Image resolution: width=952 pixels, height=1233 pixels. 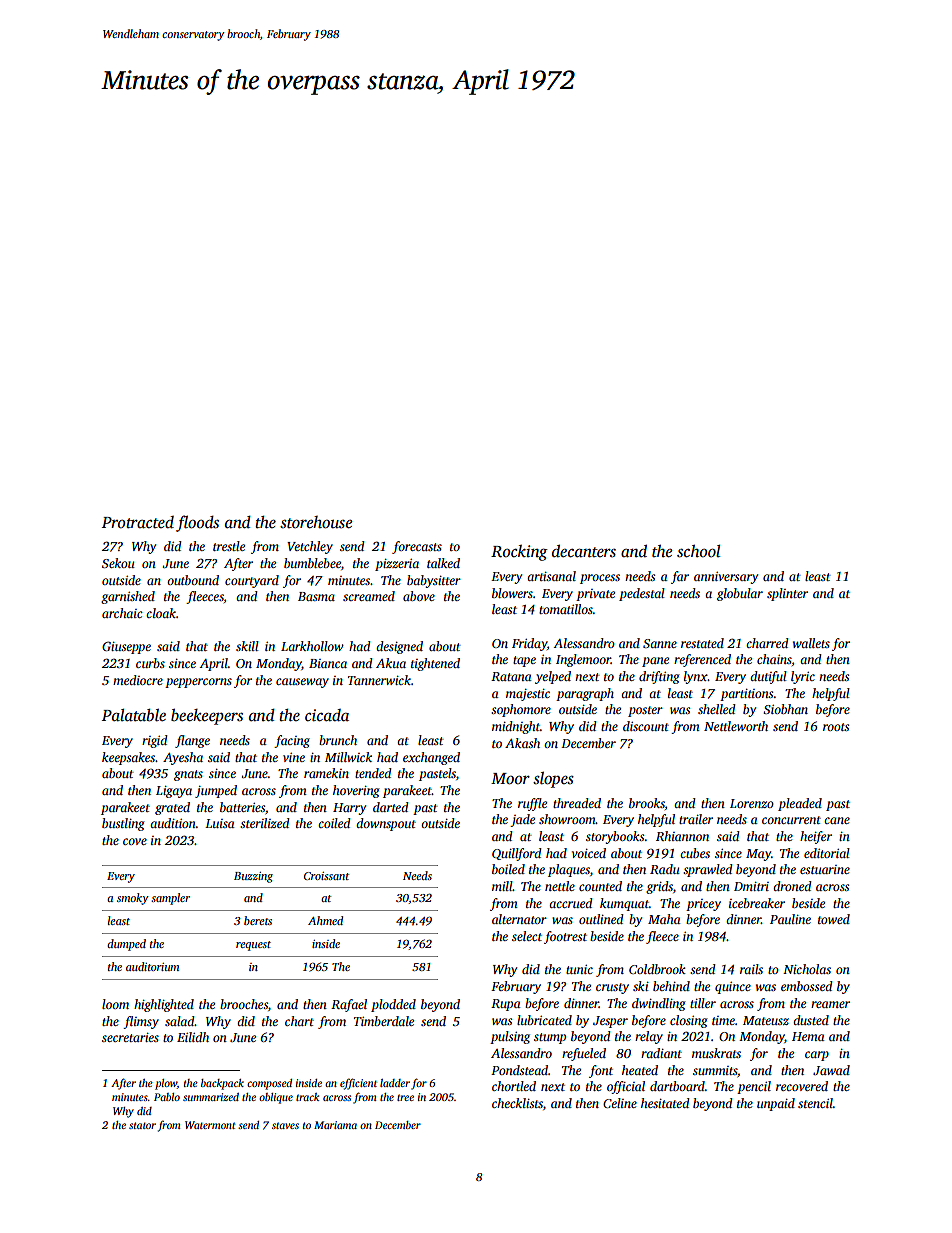 I want to click on estuarine, so click(x=825, y=869).
